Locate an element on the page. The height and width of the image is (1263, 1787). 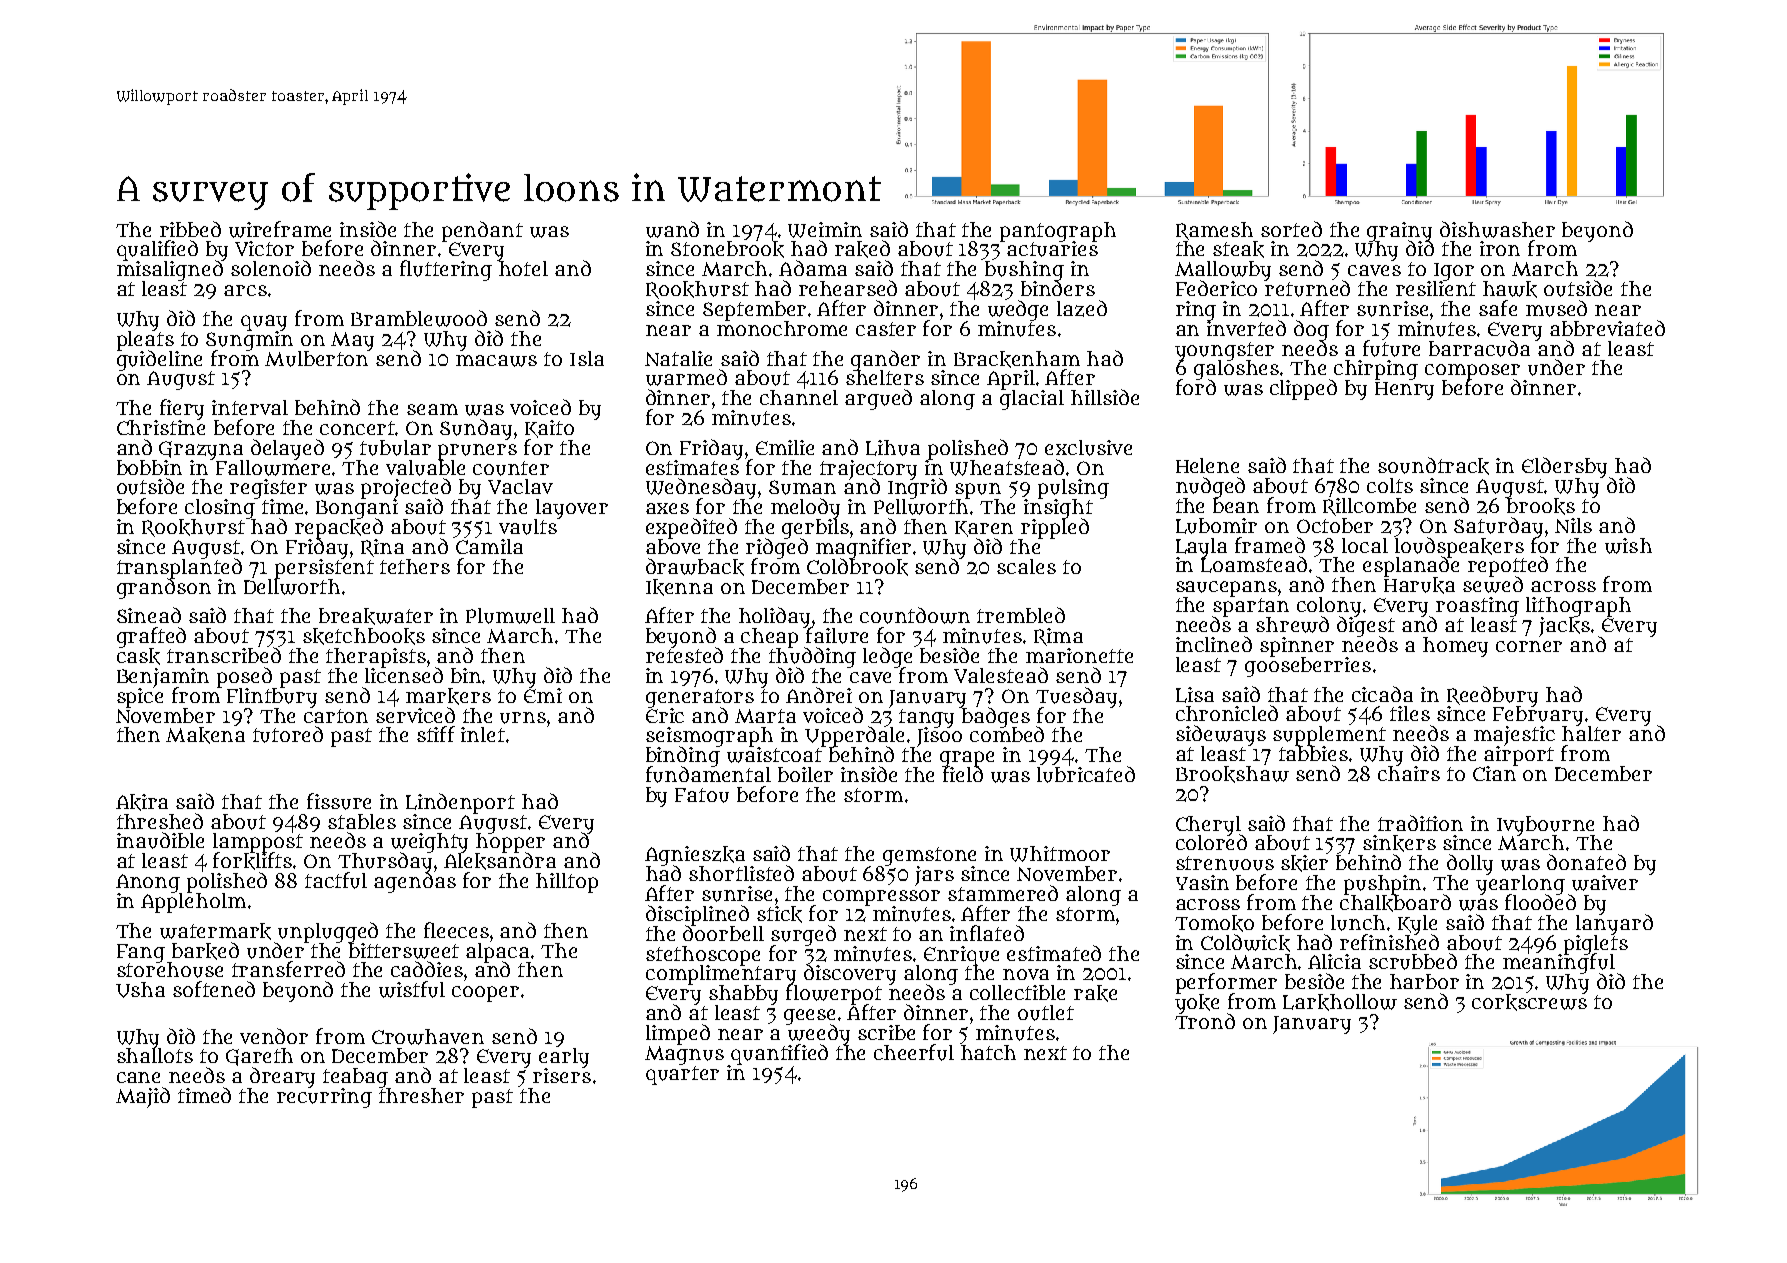
Brackenham is located at coordinates (1017, 359).
